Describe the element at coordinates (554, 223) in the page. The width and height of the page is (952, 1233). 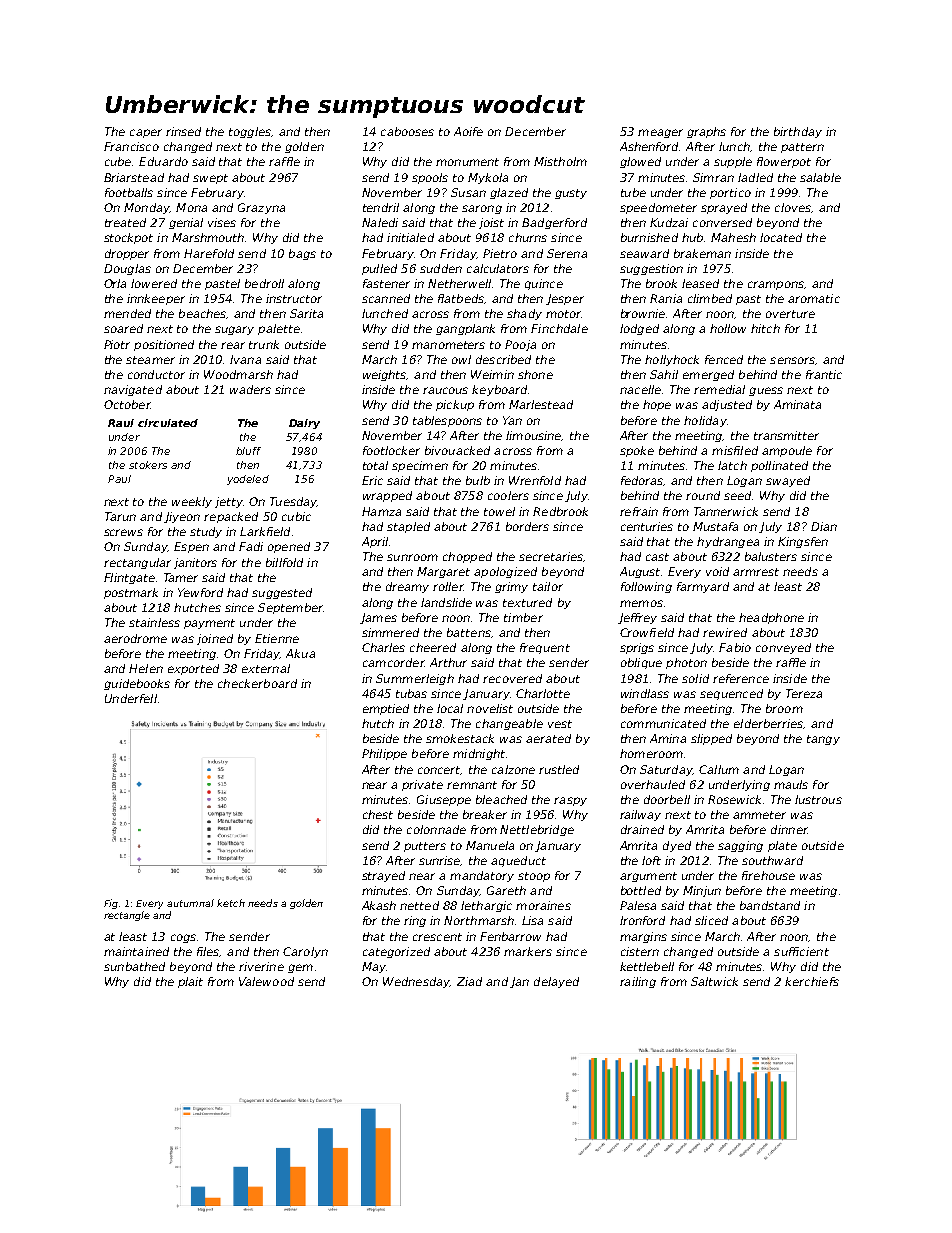
I see `Badgerford` at that location.
